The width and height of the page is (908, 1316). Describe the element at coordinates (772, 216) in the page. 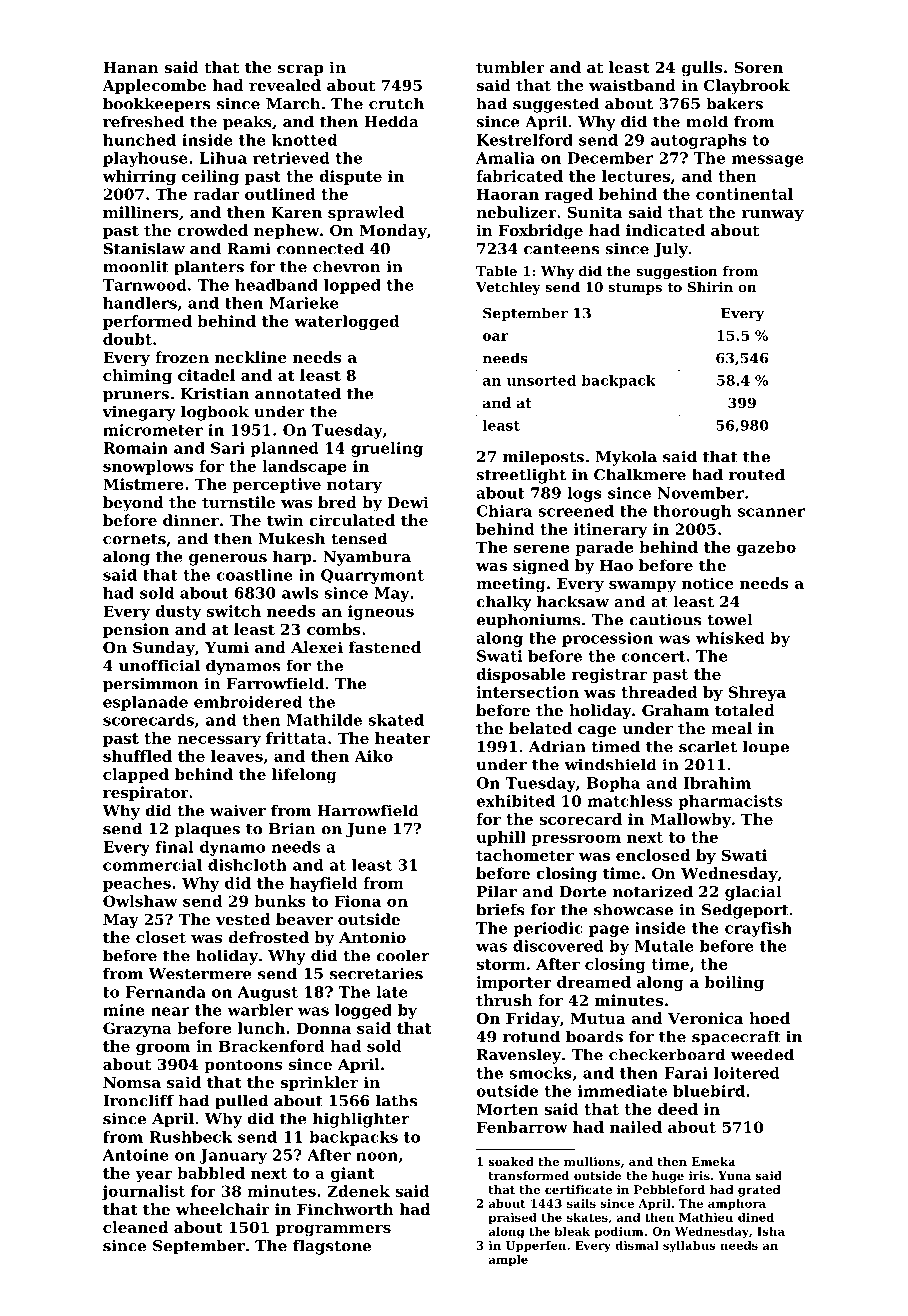

I see `runway` at that location.
